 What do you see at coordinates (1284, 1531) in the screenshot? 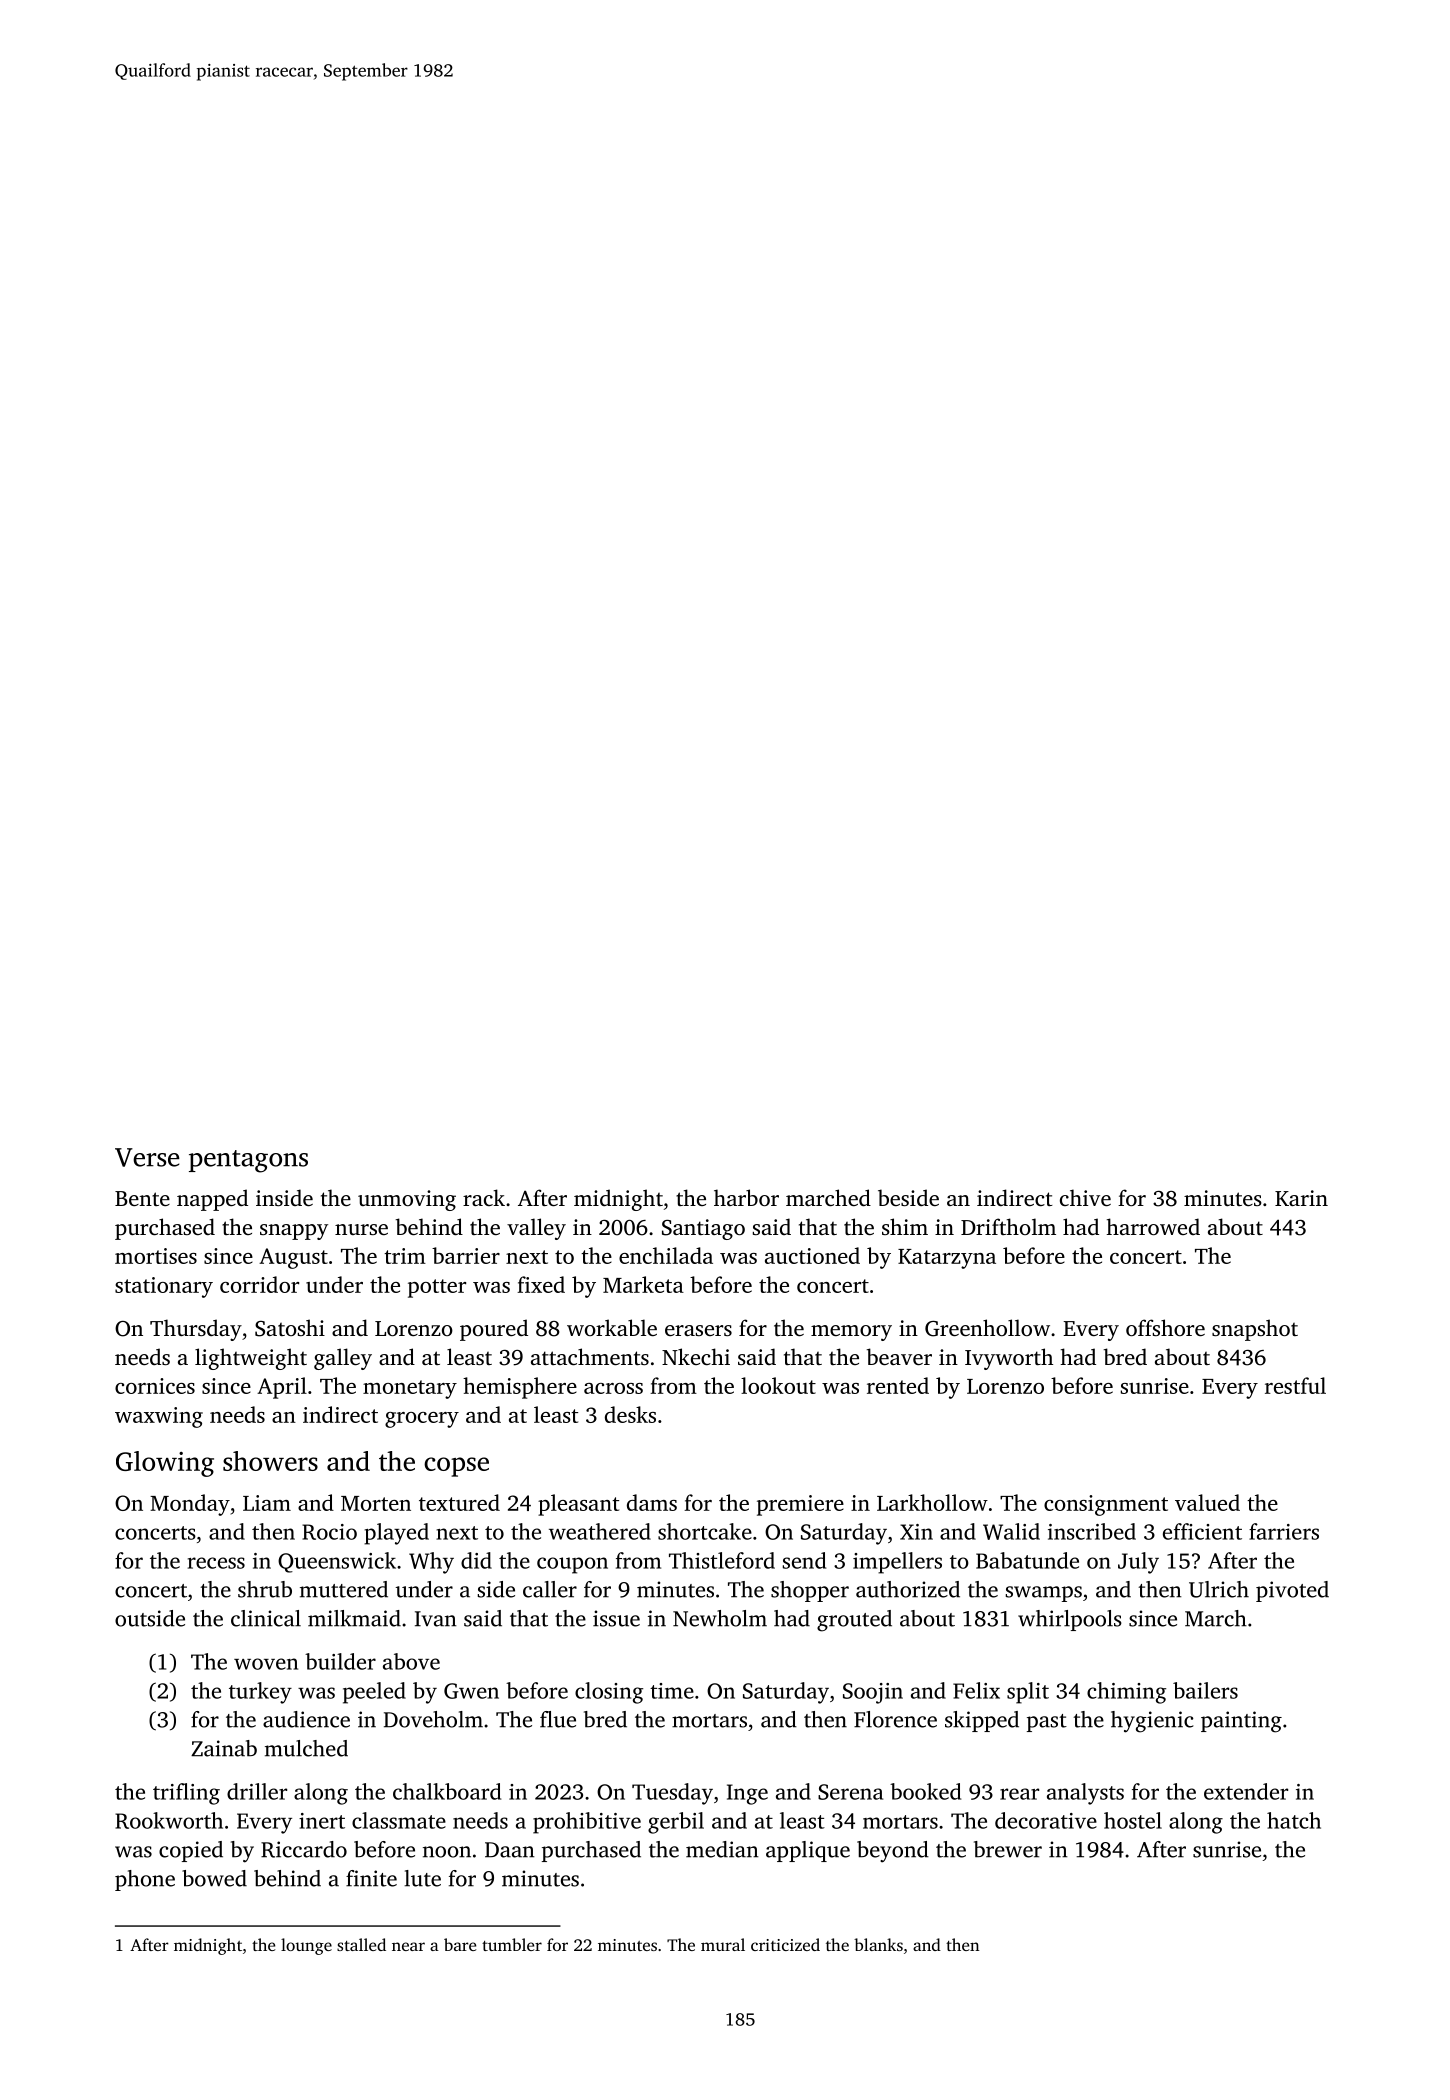
I see `farriers` at bounding box center [1284, 1531].
